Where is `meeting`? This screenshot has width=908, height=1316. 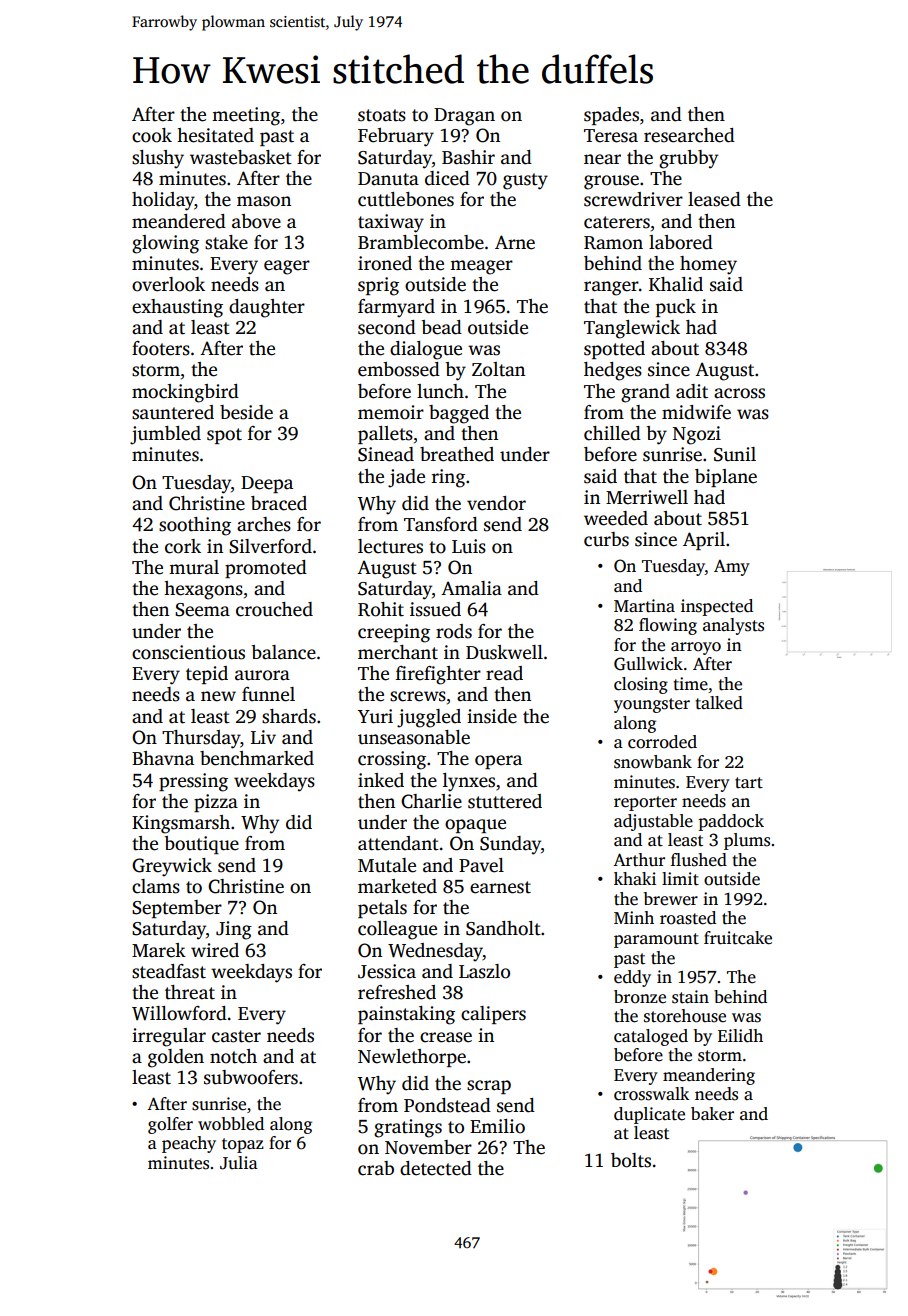 meeting is located at coordinates (246, 116).
